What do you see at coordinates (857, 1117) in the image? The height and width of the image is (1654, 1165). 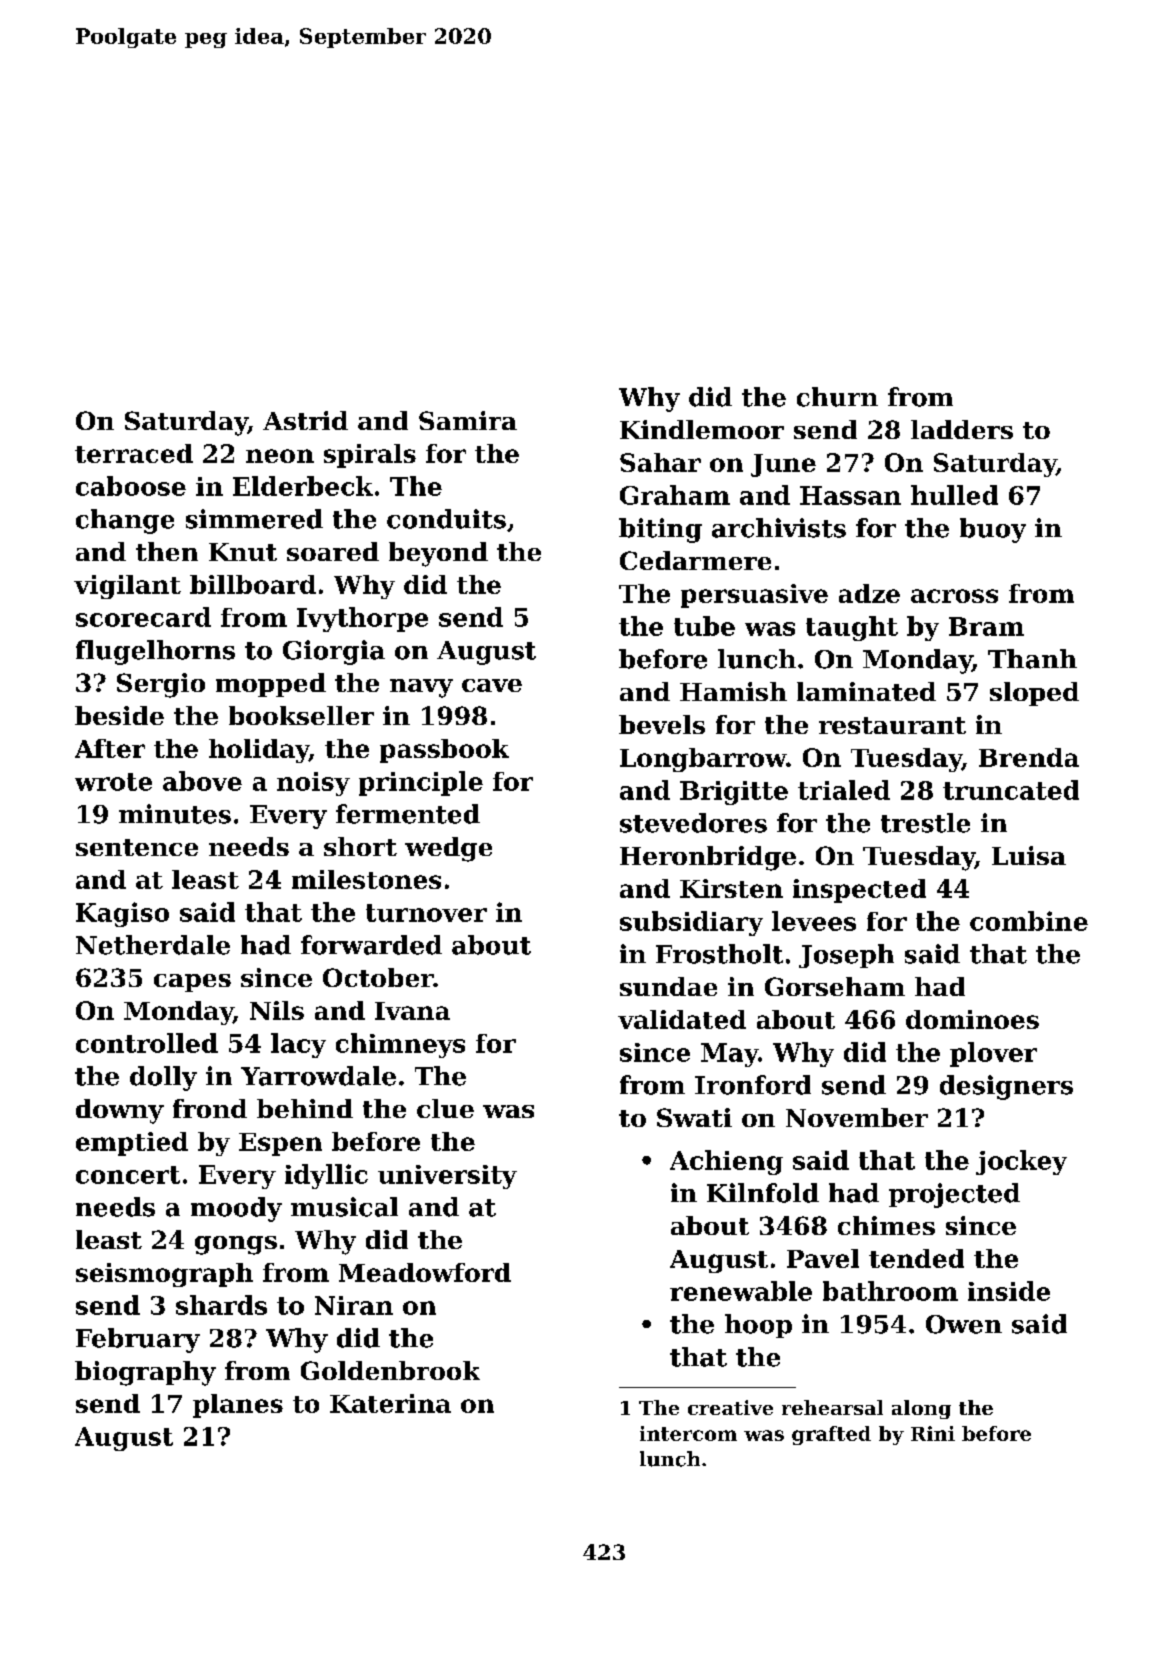 I see `November` at bounding box center [857, 1117].
